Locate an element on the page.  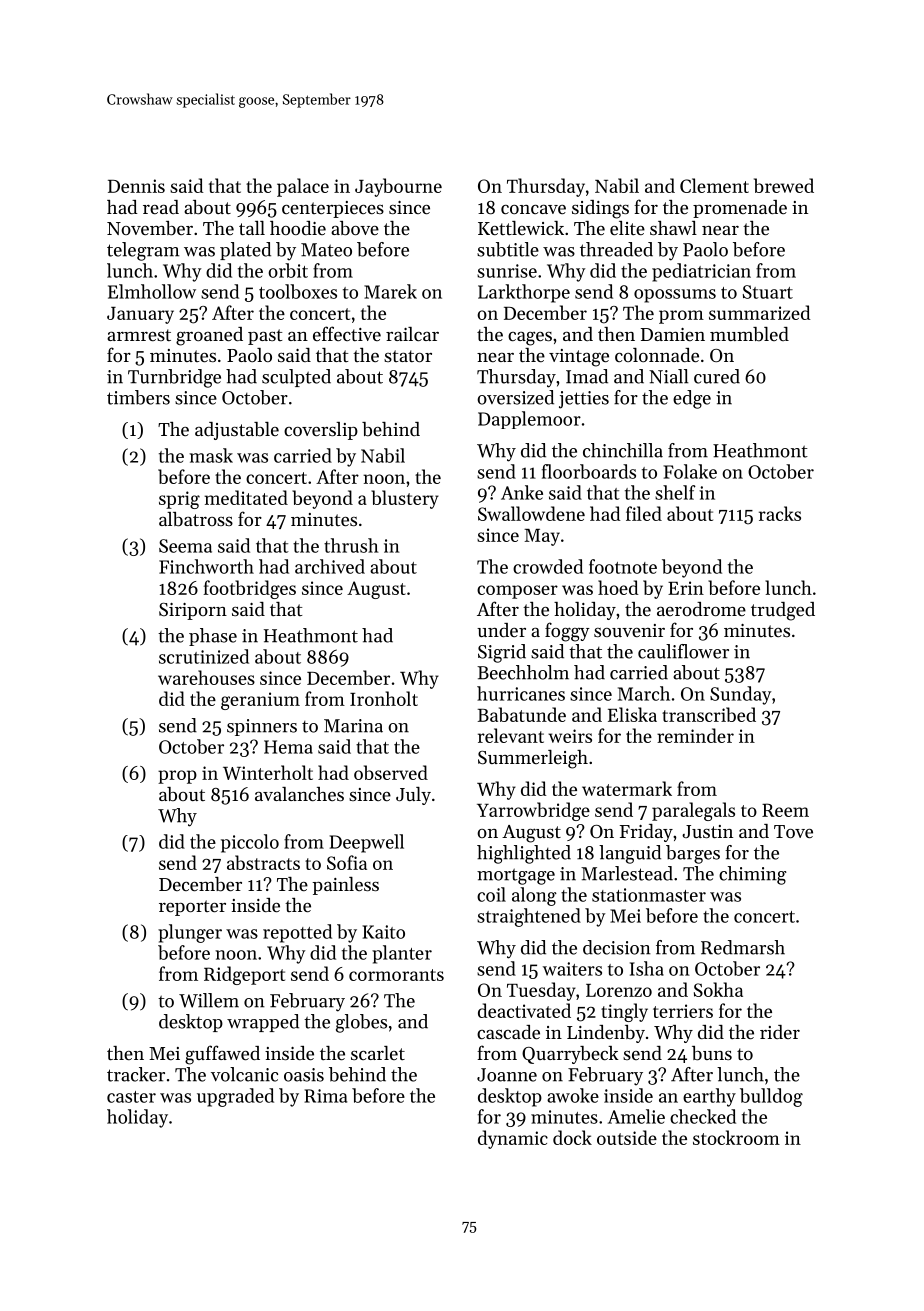
Redmarsh is located at coordinates (743, 947).
